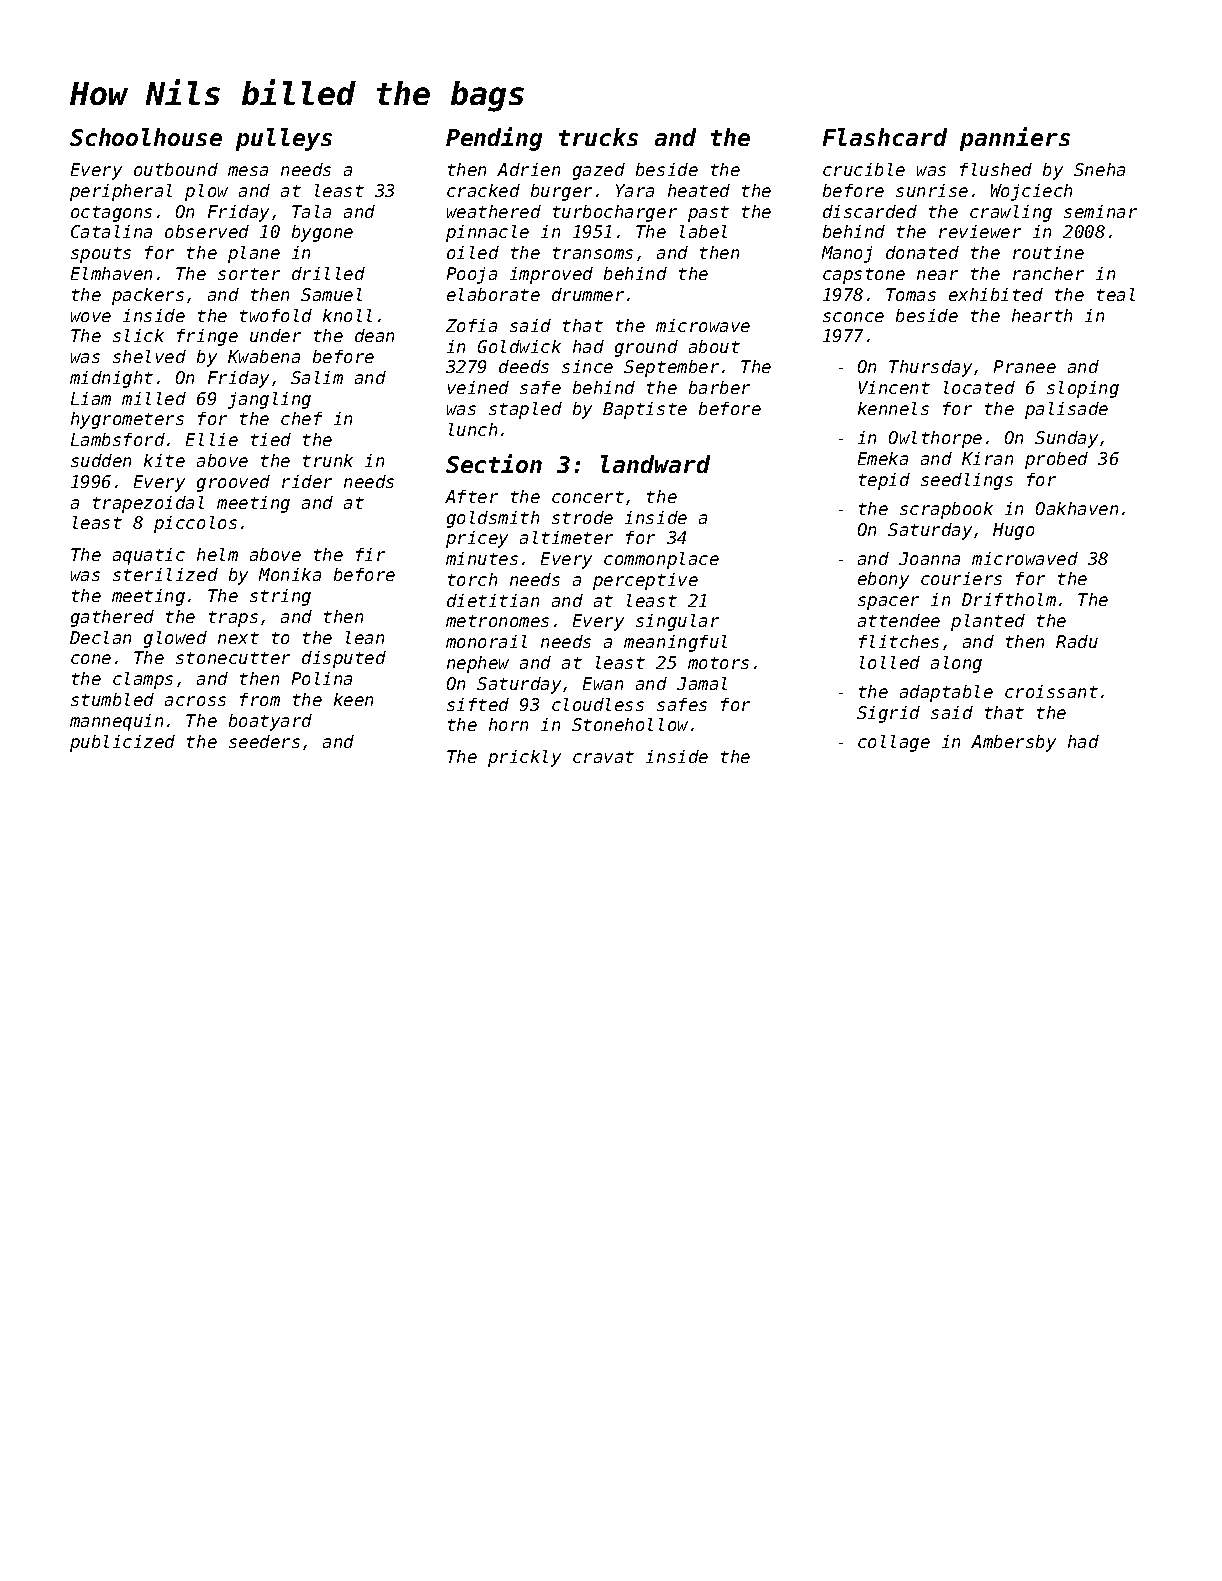  I want to click on commonplace, so click(661, 560).
